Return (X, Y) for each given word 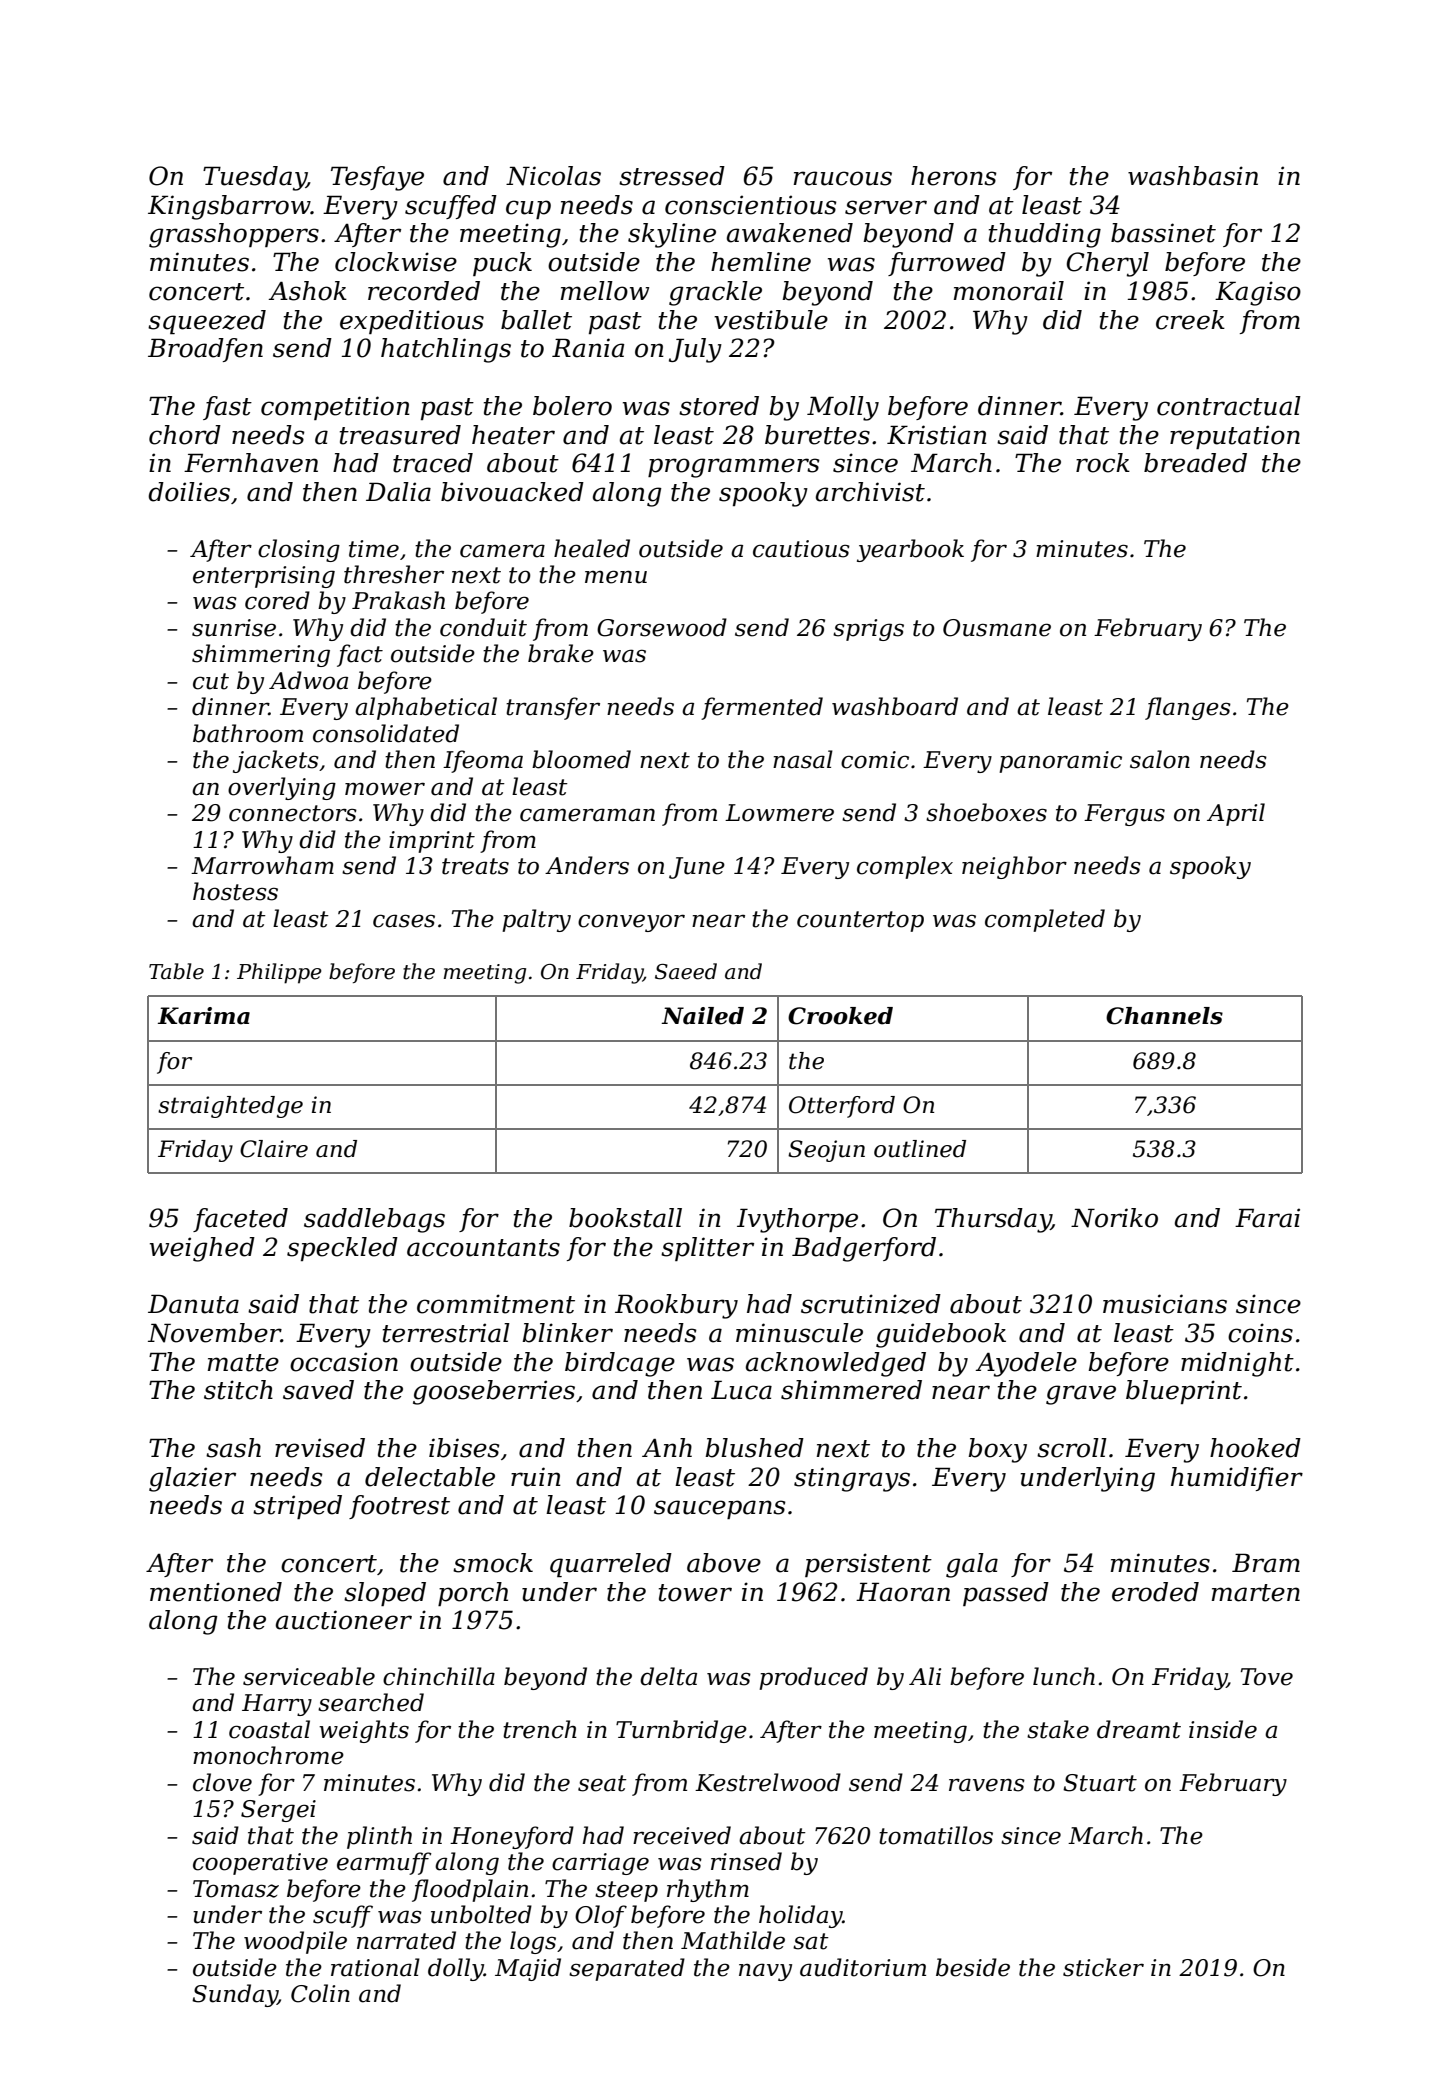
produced (813, 1678)
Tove (1267, 1677)
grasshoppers (234, 235)
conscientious (751, 205)
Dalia (398, 492)
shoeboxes (986, 812)
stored (719, 406)
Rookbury (676, 1306)
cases (404, 921)
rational (375, 1967)
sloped (385, 1594)
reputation (1235, 437)
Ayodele (1026, 1364)
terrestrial (446, 1333)
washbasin (1193, 176)
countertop (860, 921)
